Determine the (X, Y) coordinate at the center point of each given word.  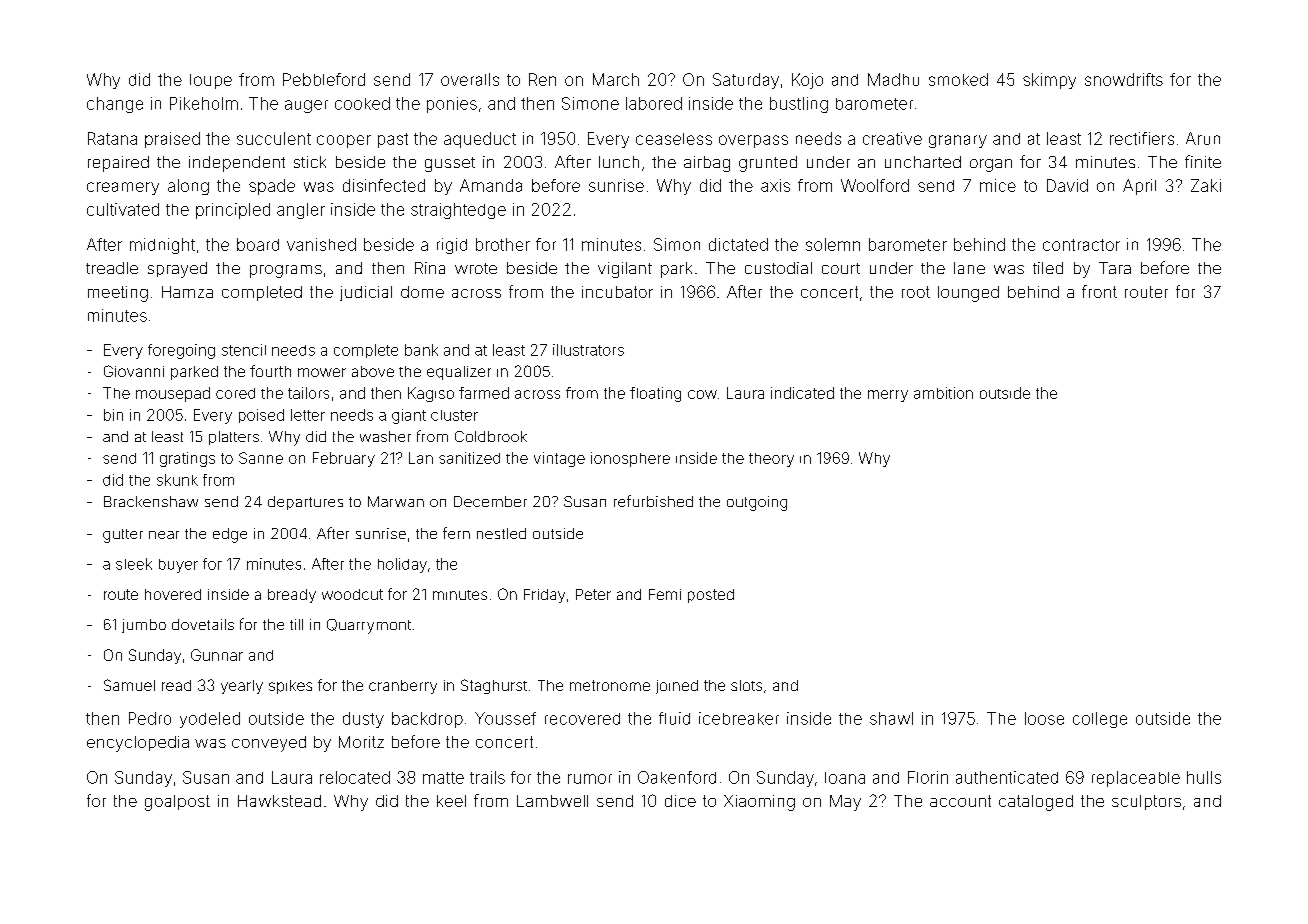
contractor (1081, 245)
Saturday (746, 81)
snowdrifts (1124, 79)
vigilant (625, 270)
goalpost (177, 803)
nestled (501, 533)
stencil (244, 350)
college (1100, 720)
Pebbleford (324, 79)
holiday (402, 565)
